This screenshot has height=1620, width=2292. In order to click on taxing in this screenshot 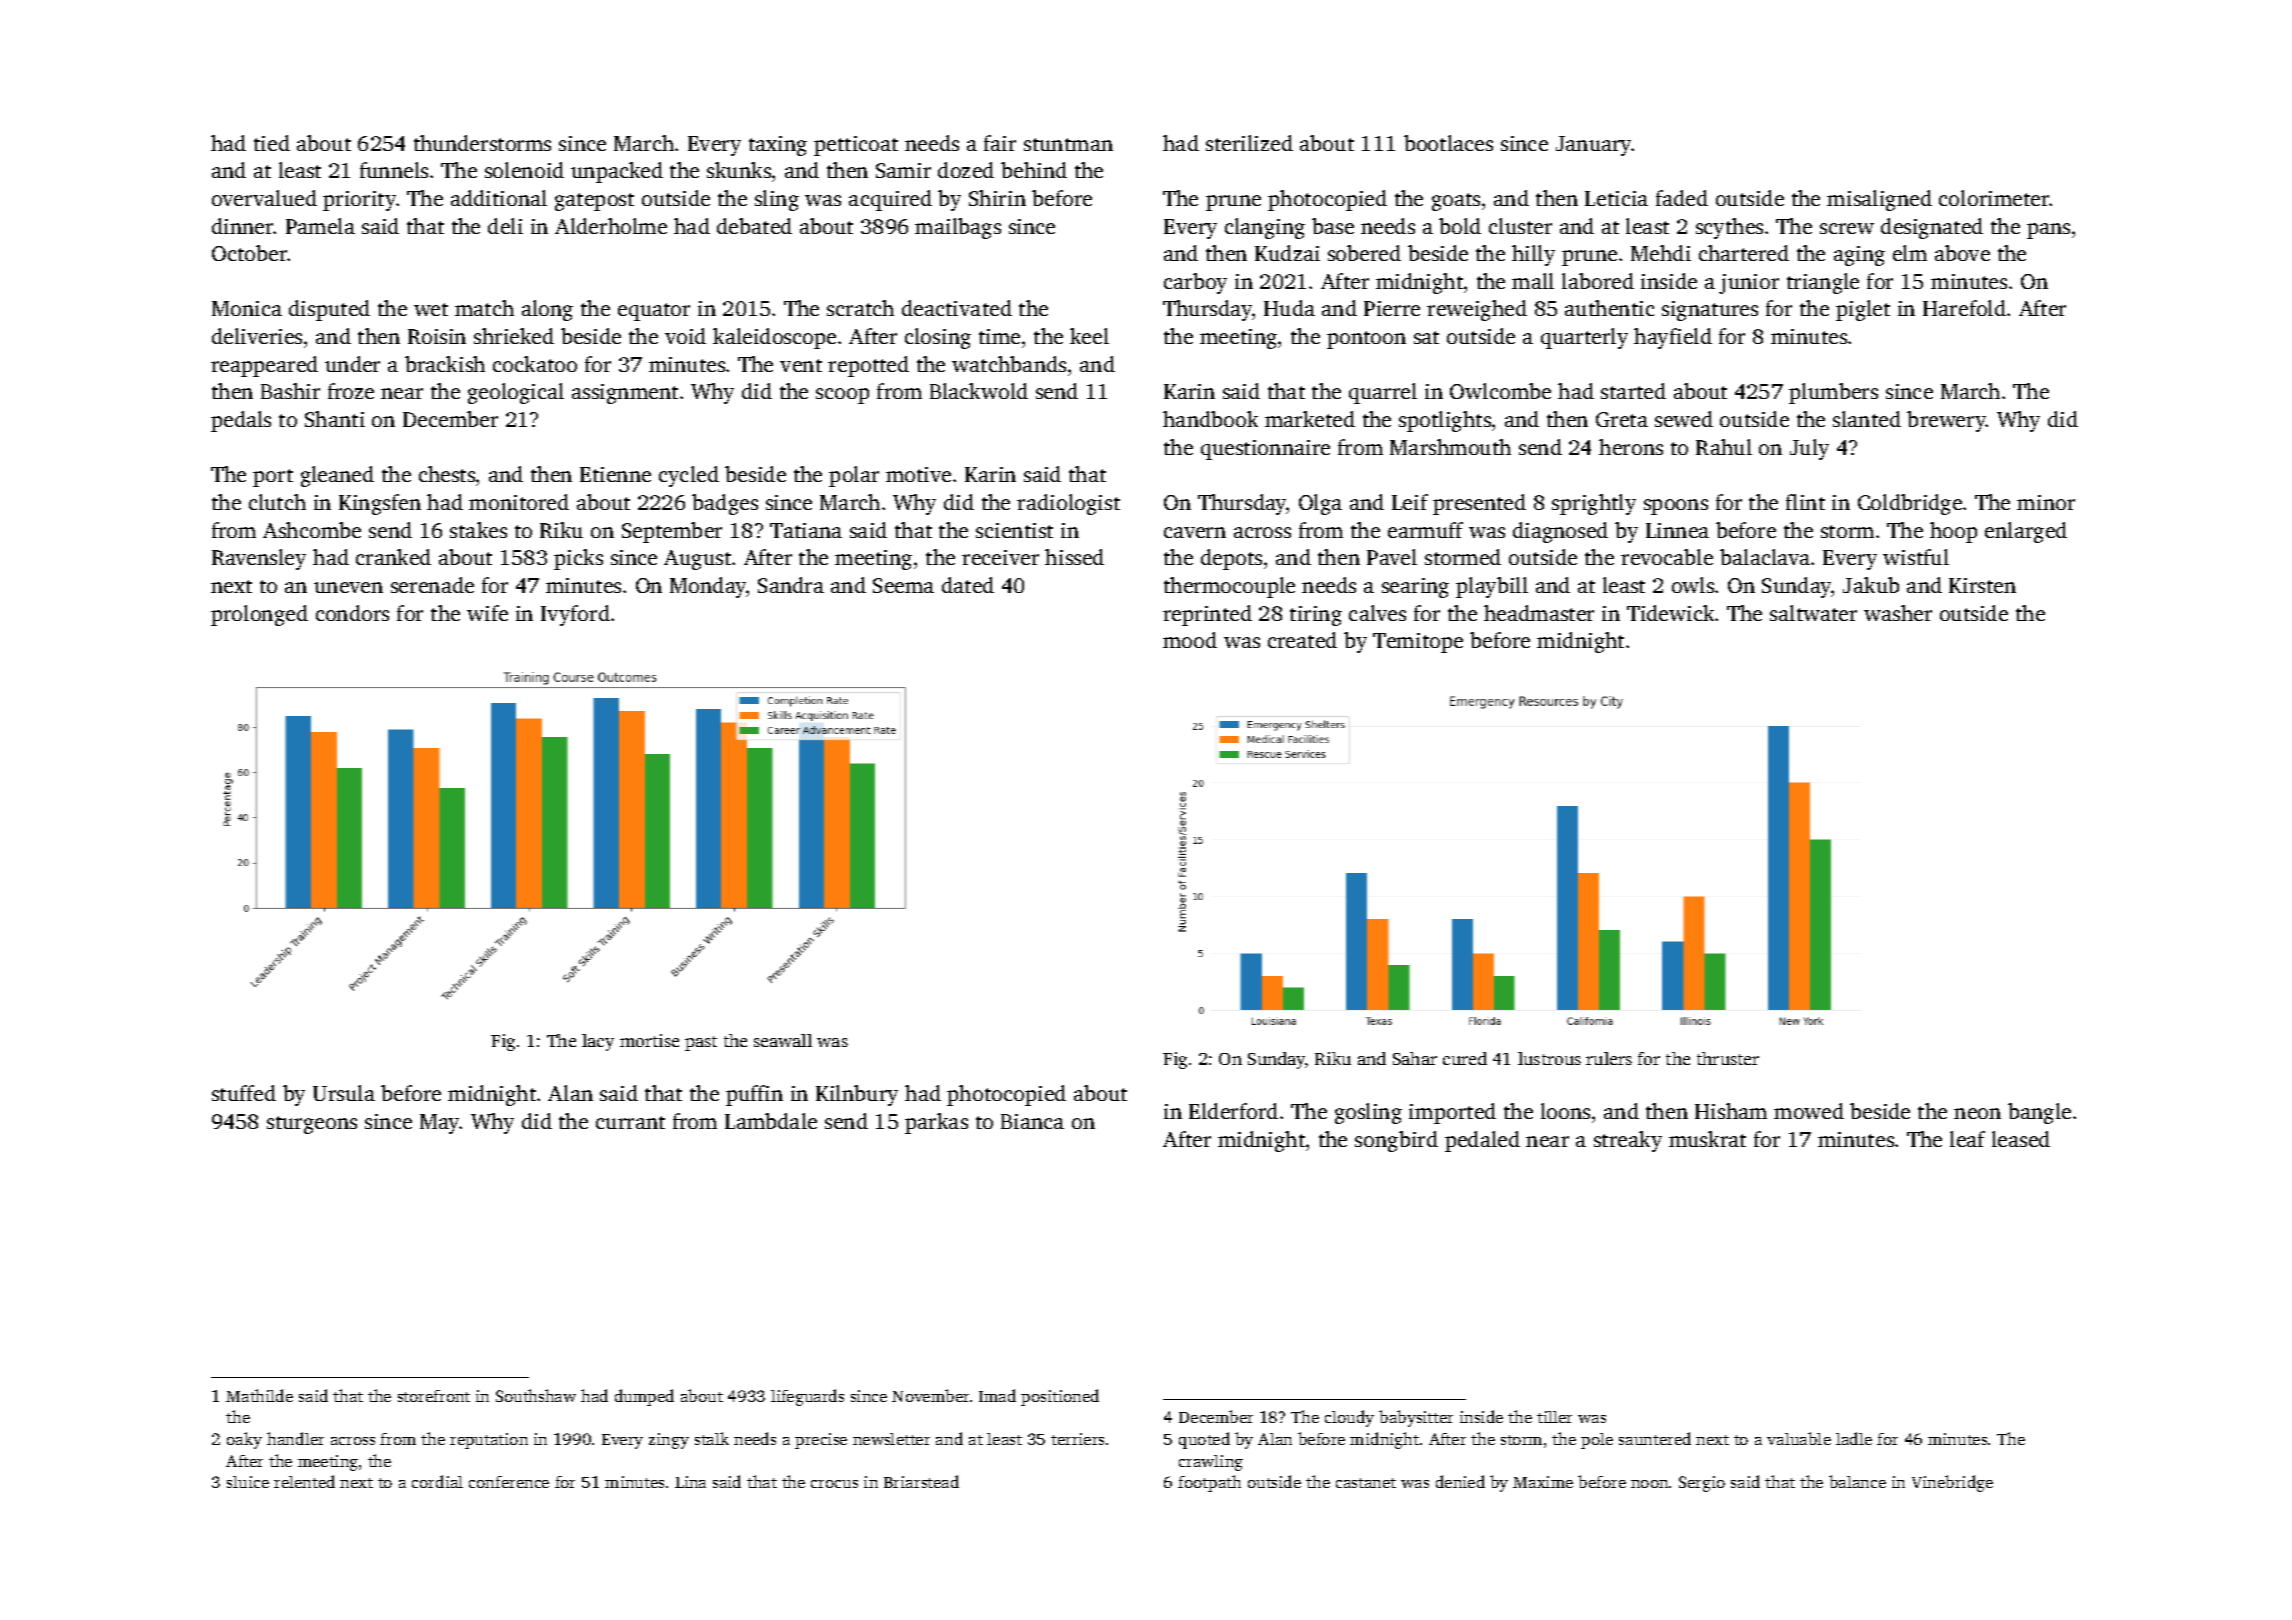, I will do `click(778, 146)`.
